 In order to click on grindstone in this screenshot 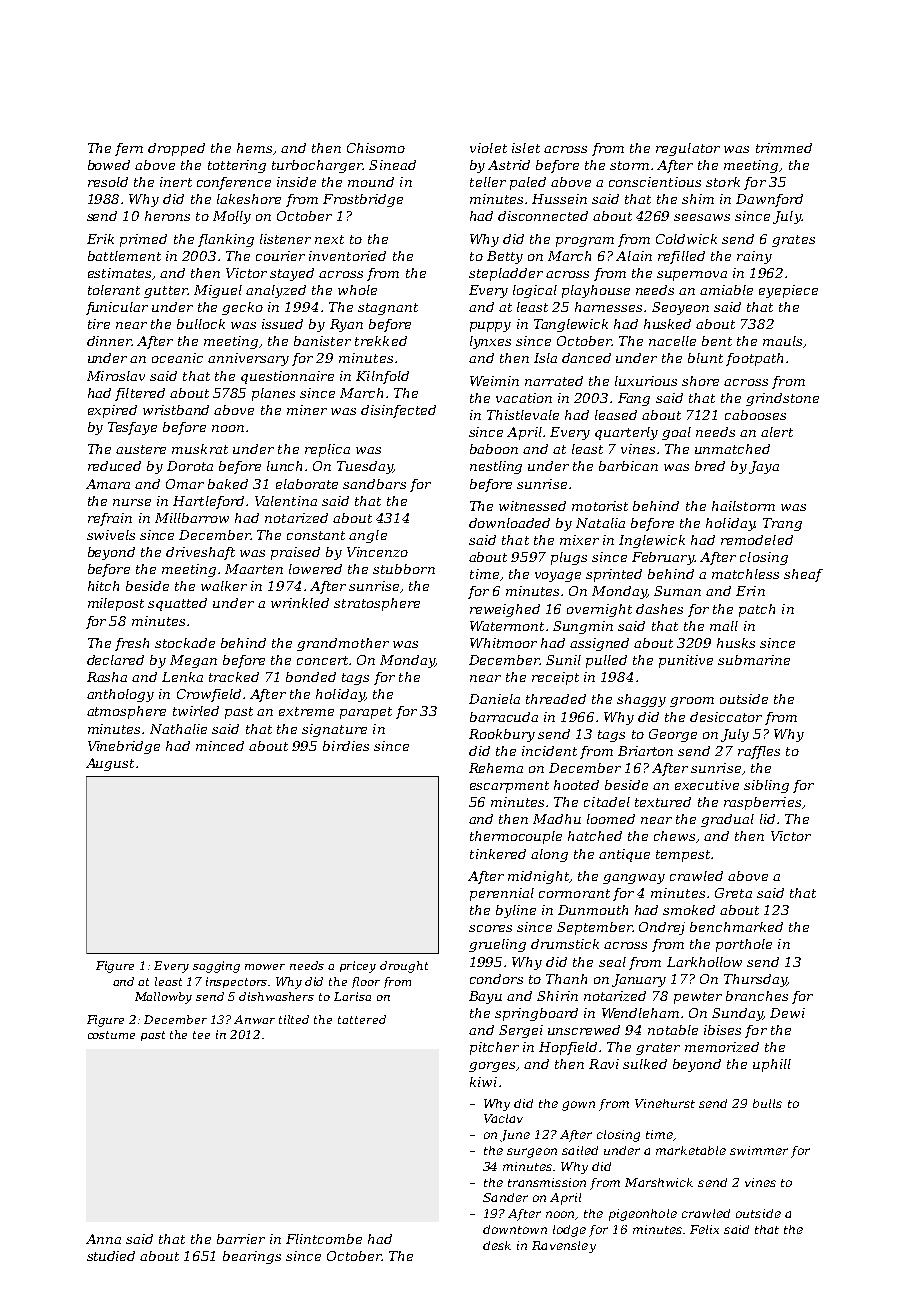, I will do `click(782, 399)`.
